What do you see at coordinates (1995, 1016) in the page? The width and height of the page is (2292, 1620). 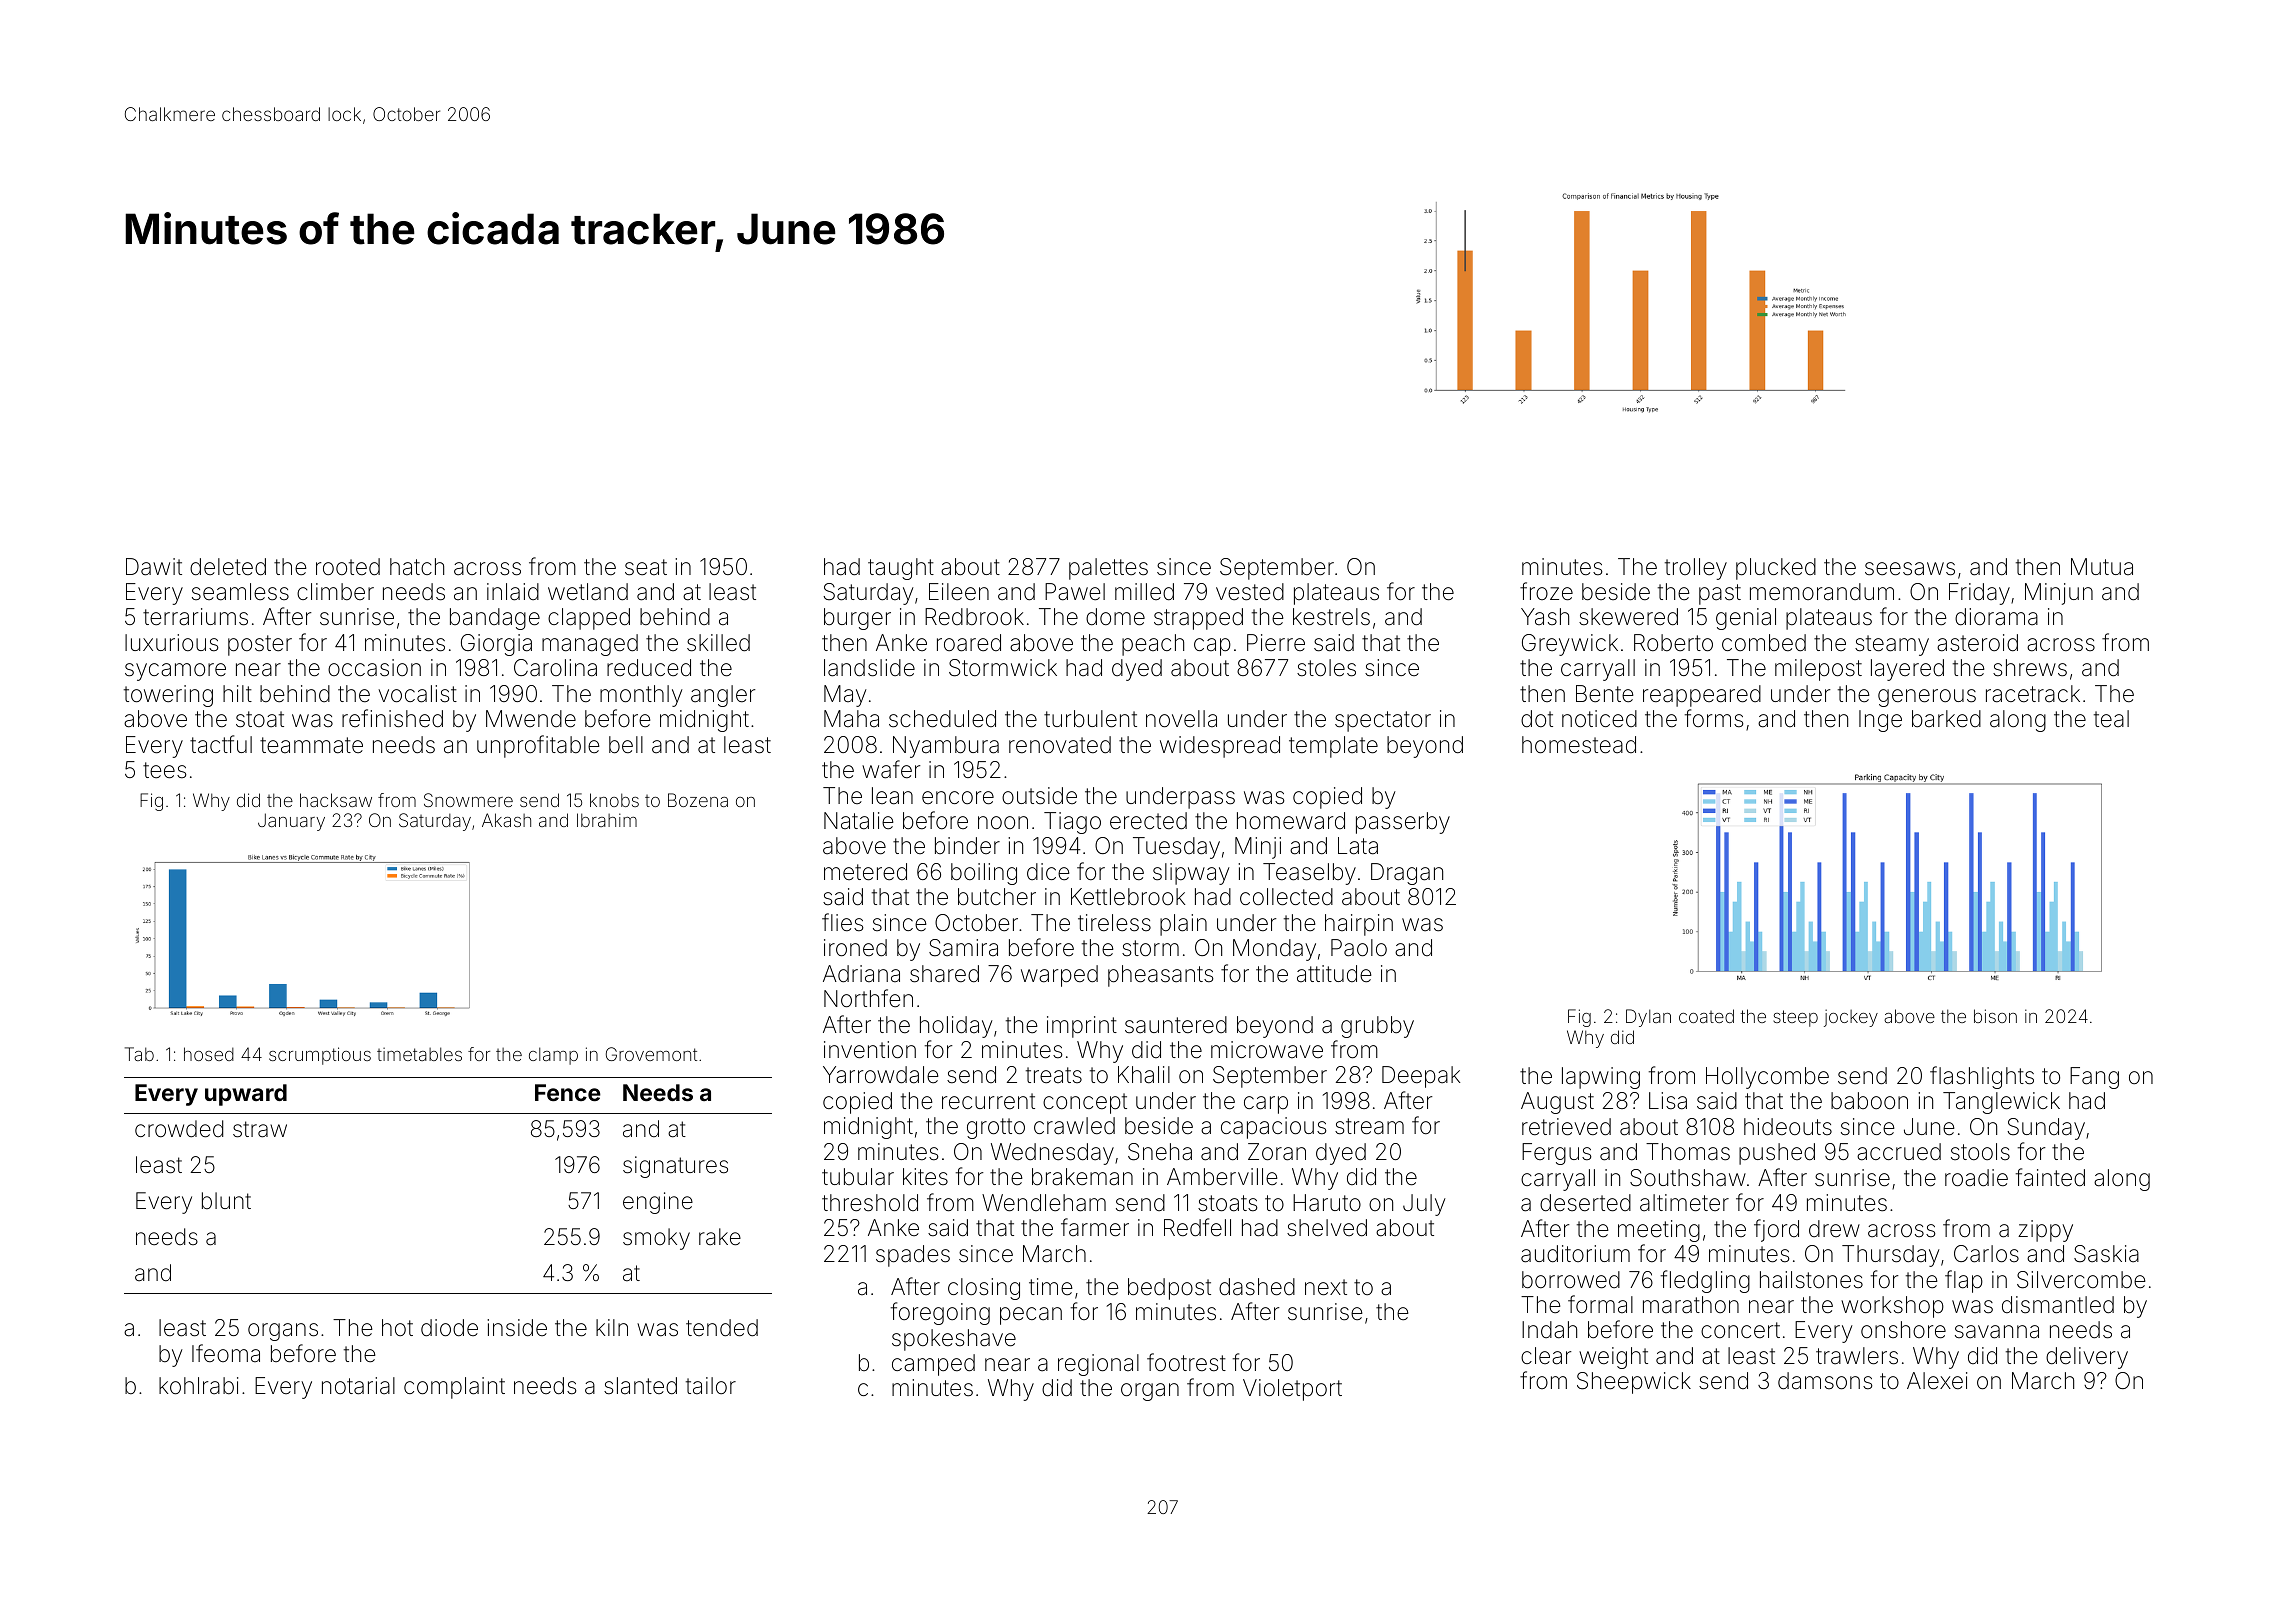 I see `bison` at bounding box center [1995, 1016].
